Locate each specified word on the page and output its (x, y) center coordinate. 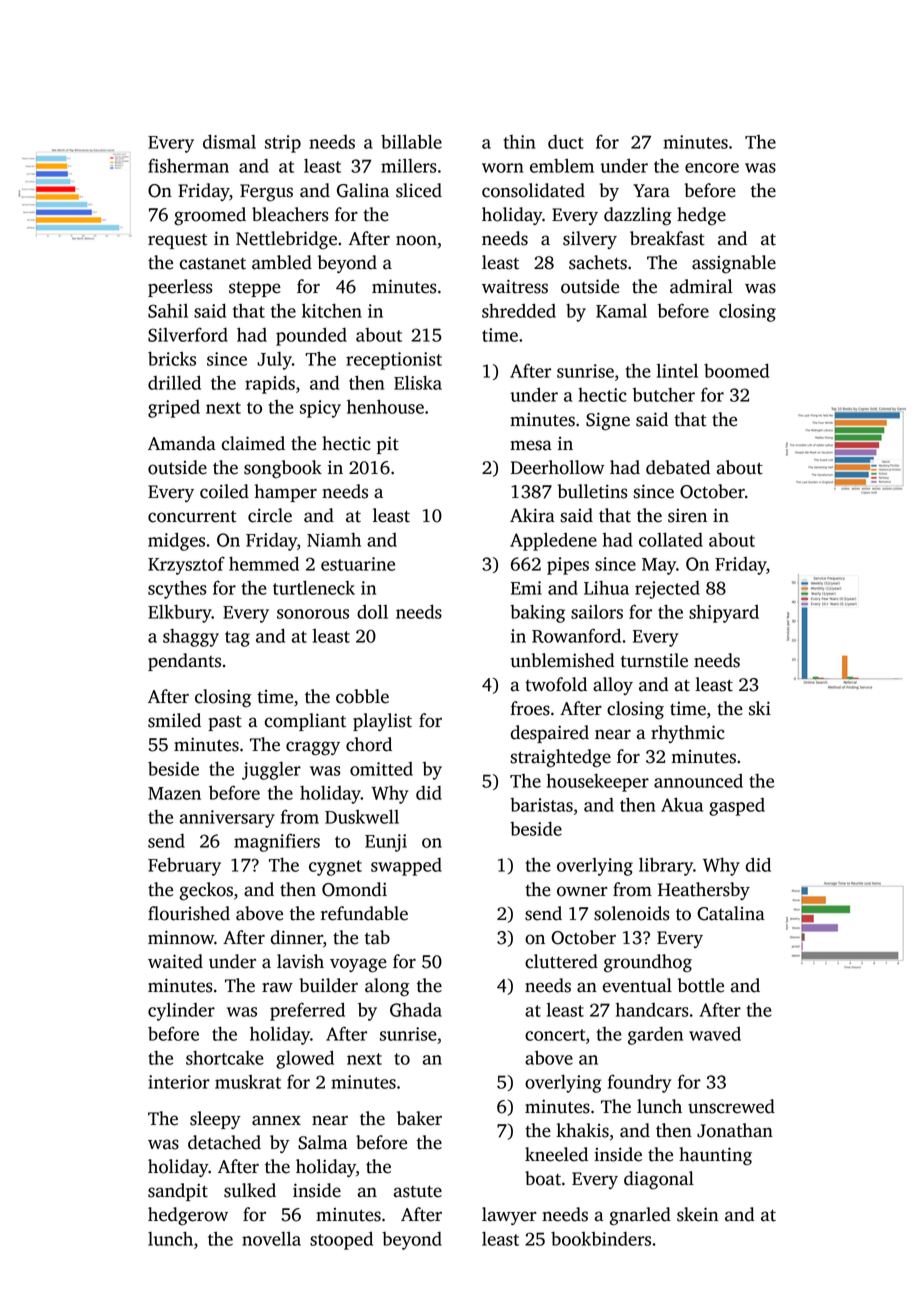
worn (502, 168)
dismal (229, 141)
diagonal (659, 1180)
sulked (250, 1190)
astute (418, 1192)
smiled (174, 720)
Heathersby (704, 891)
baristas (541, 805)
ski (760, 708)
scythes (177, 589)
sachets (598, 262)
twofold (556, 684)
